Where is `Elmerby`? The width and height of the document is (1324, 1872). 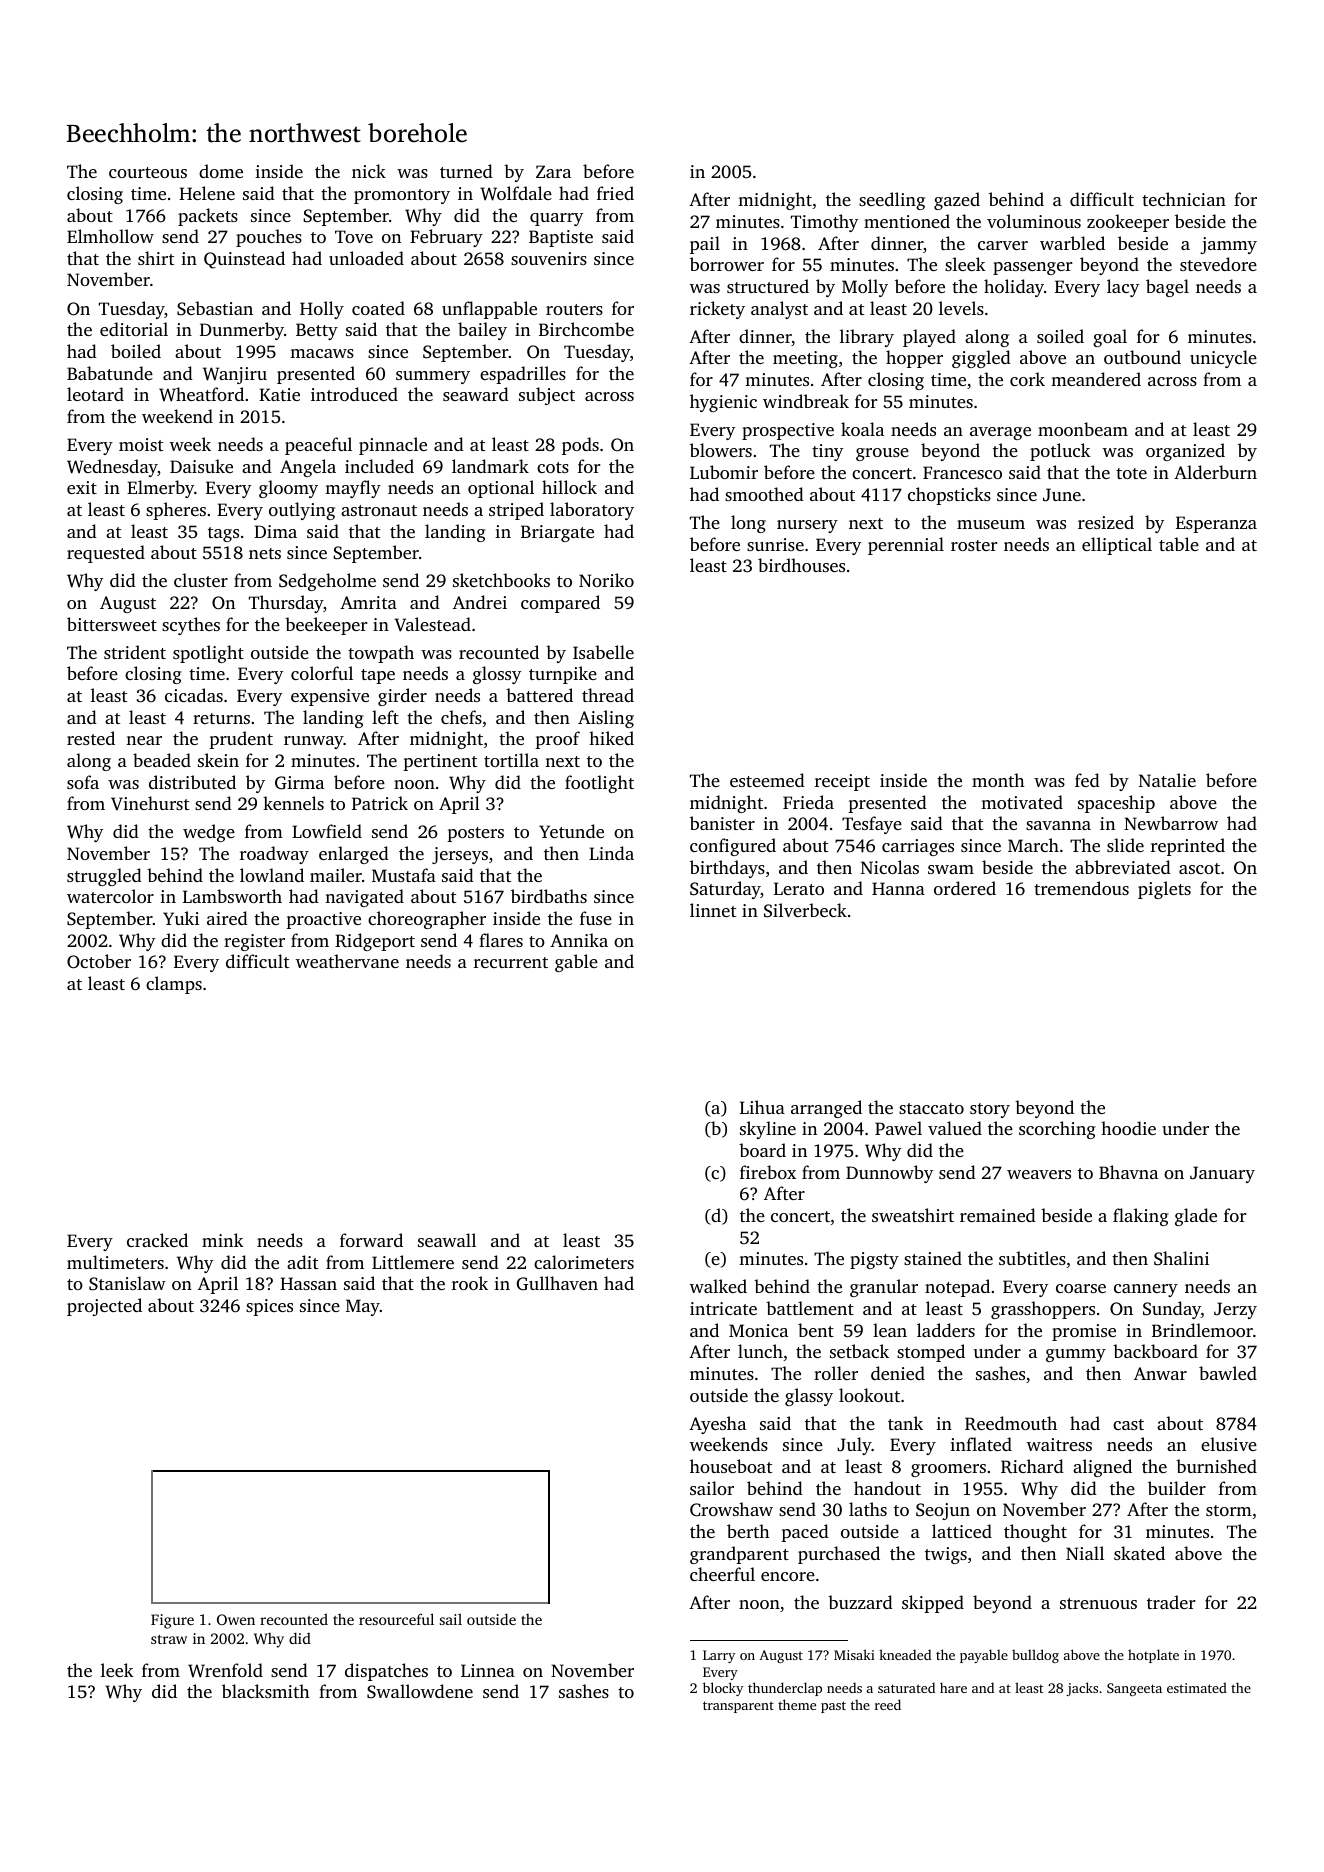 Elmerby is located at coordinates (160, 489).
